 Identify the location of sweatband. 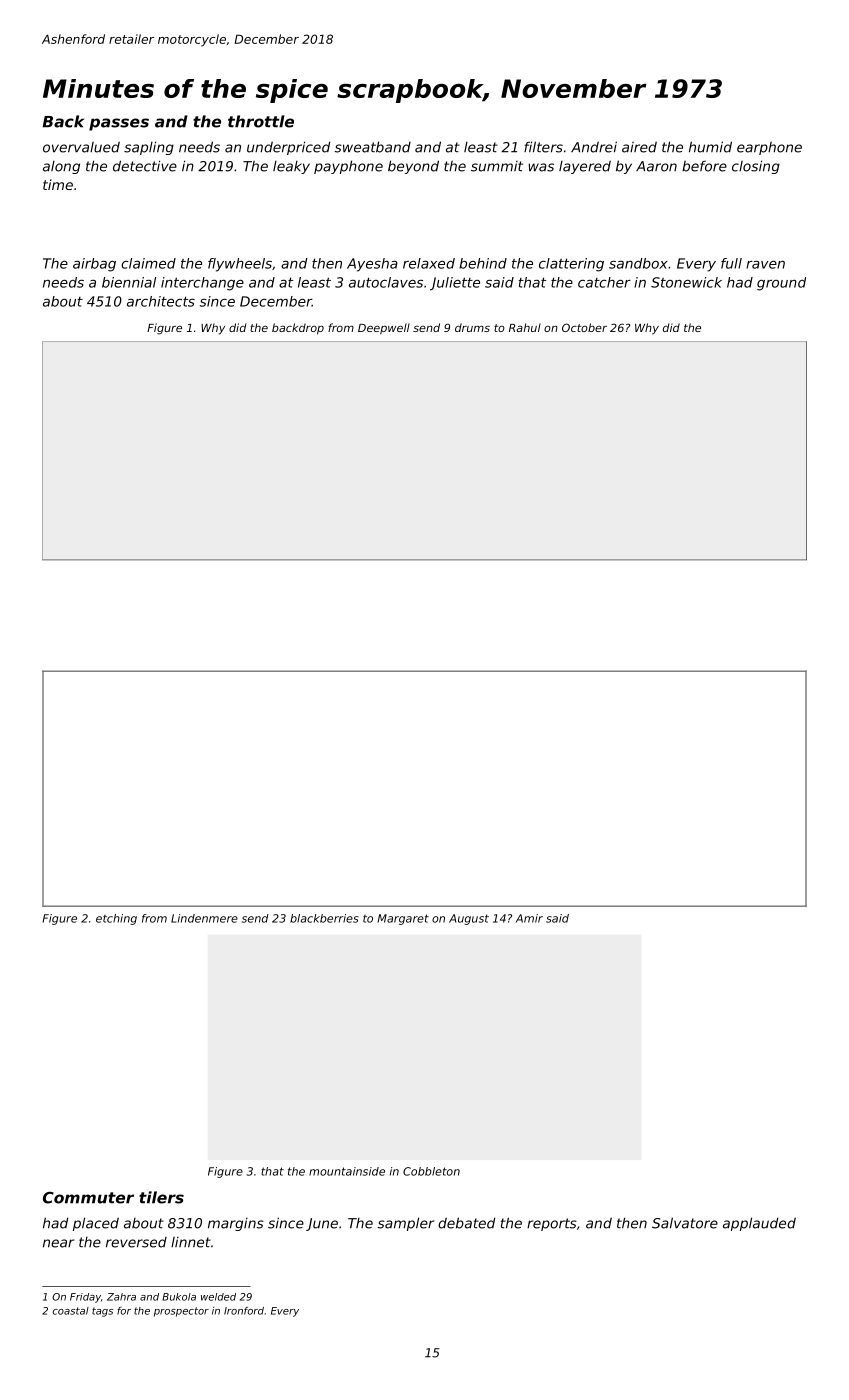
(372, 147).
